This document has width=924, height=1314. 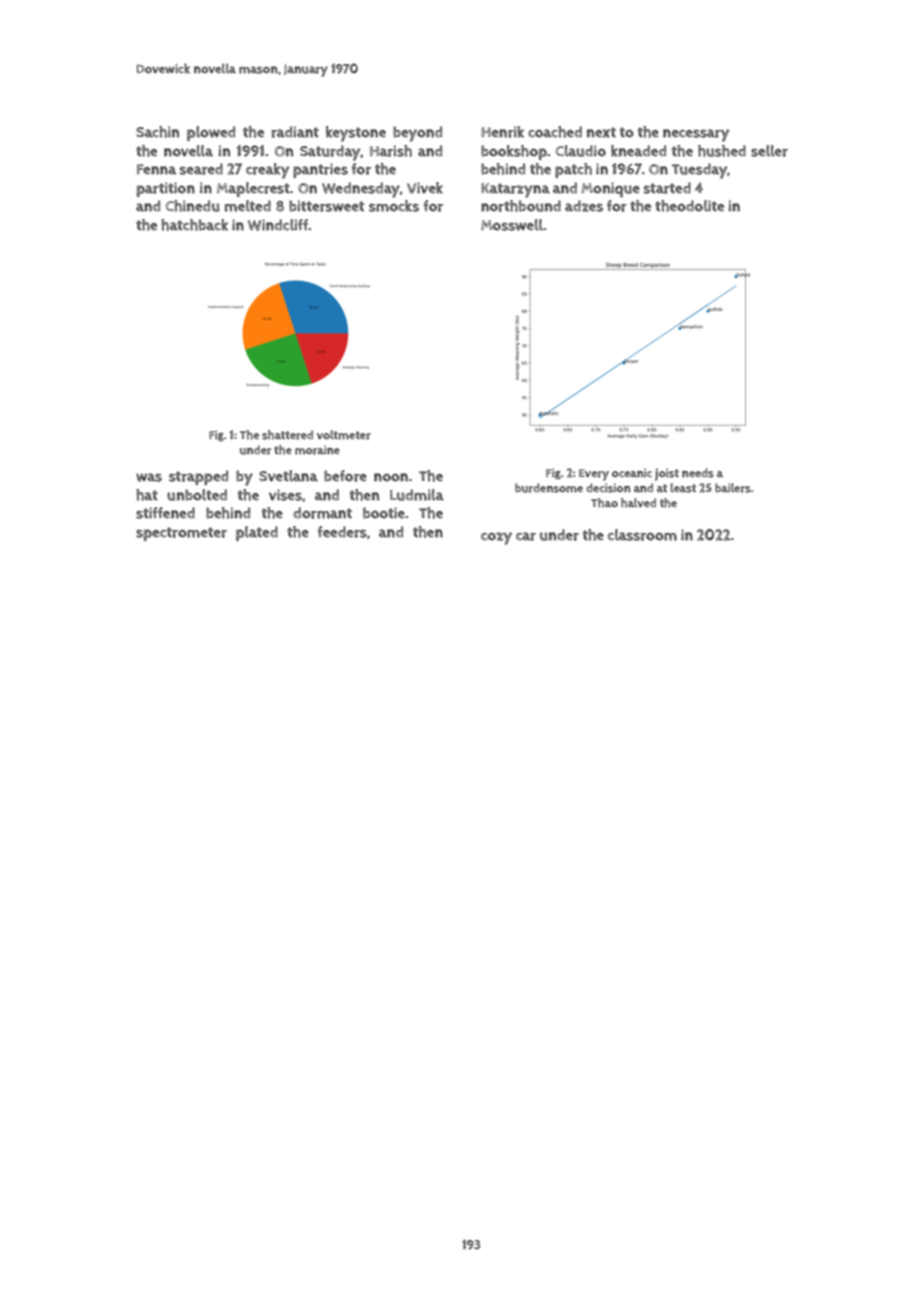 What do you see at coordinates (181, 534) in the document?
I see `spectrometer` at bounding box center [181, 534].
